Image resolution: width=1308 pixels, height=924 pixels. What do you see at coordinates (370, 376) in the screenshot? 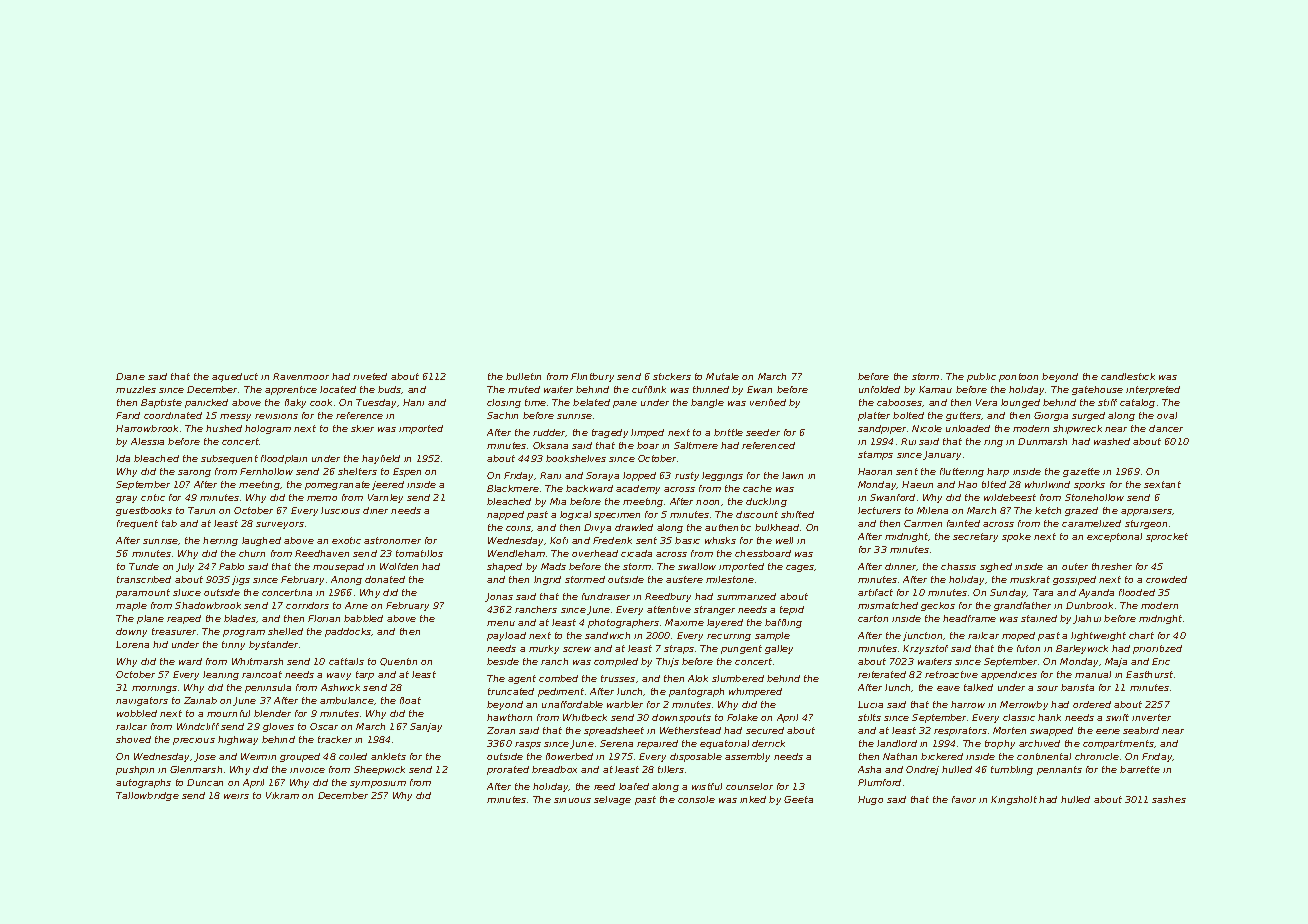
I see `riveted` at bounding box center [370, 376].
